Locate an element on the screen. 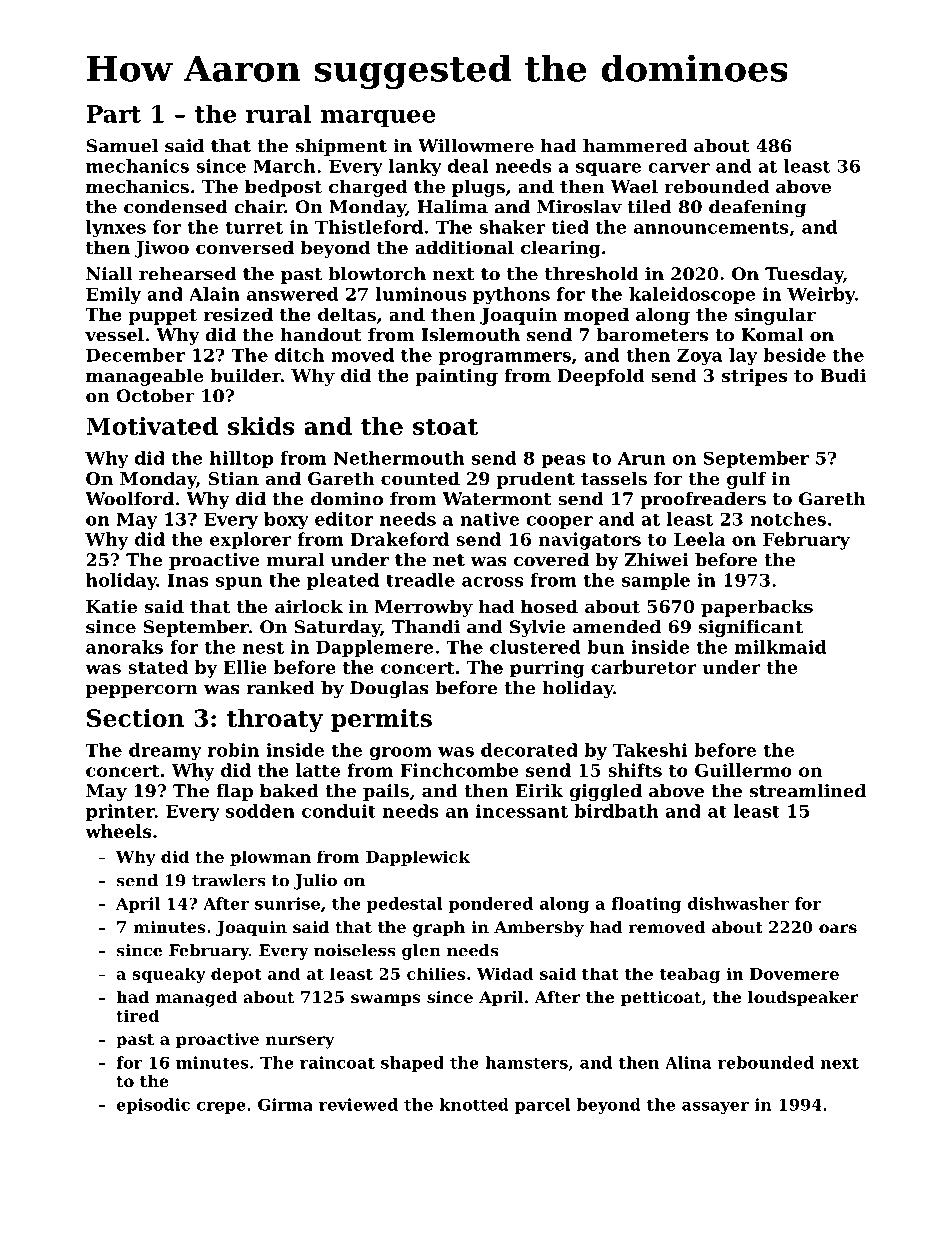 Image resolution: width=952 pixels, height=1233 pixels. navigators is located at coordinates (589, 541).
